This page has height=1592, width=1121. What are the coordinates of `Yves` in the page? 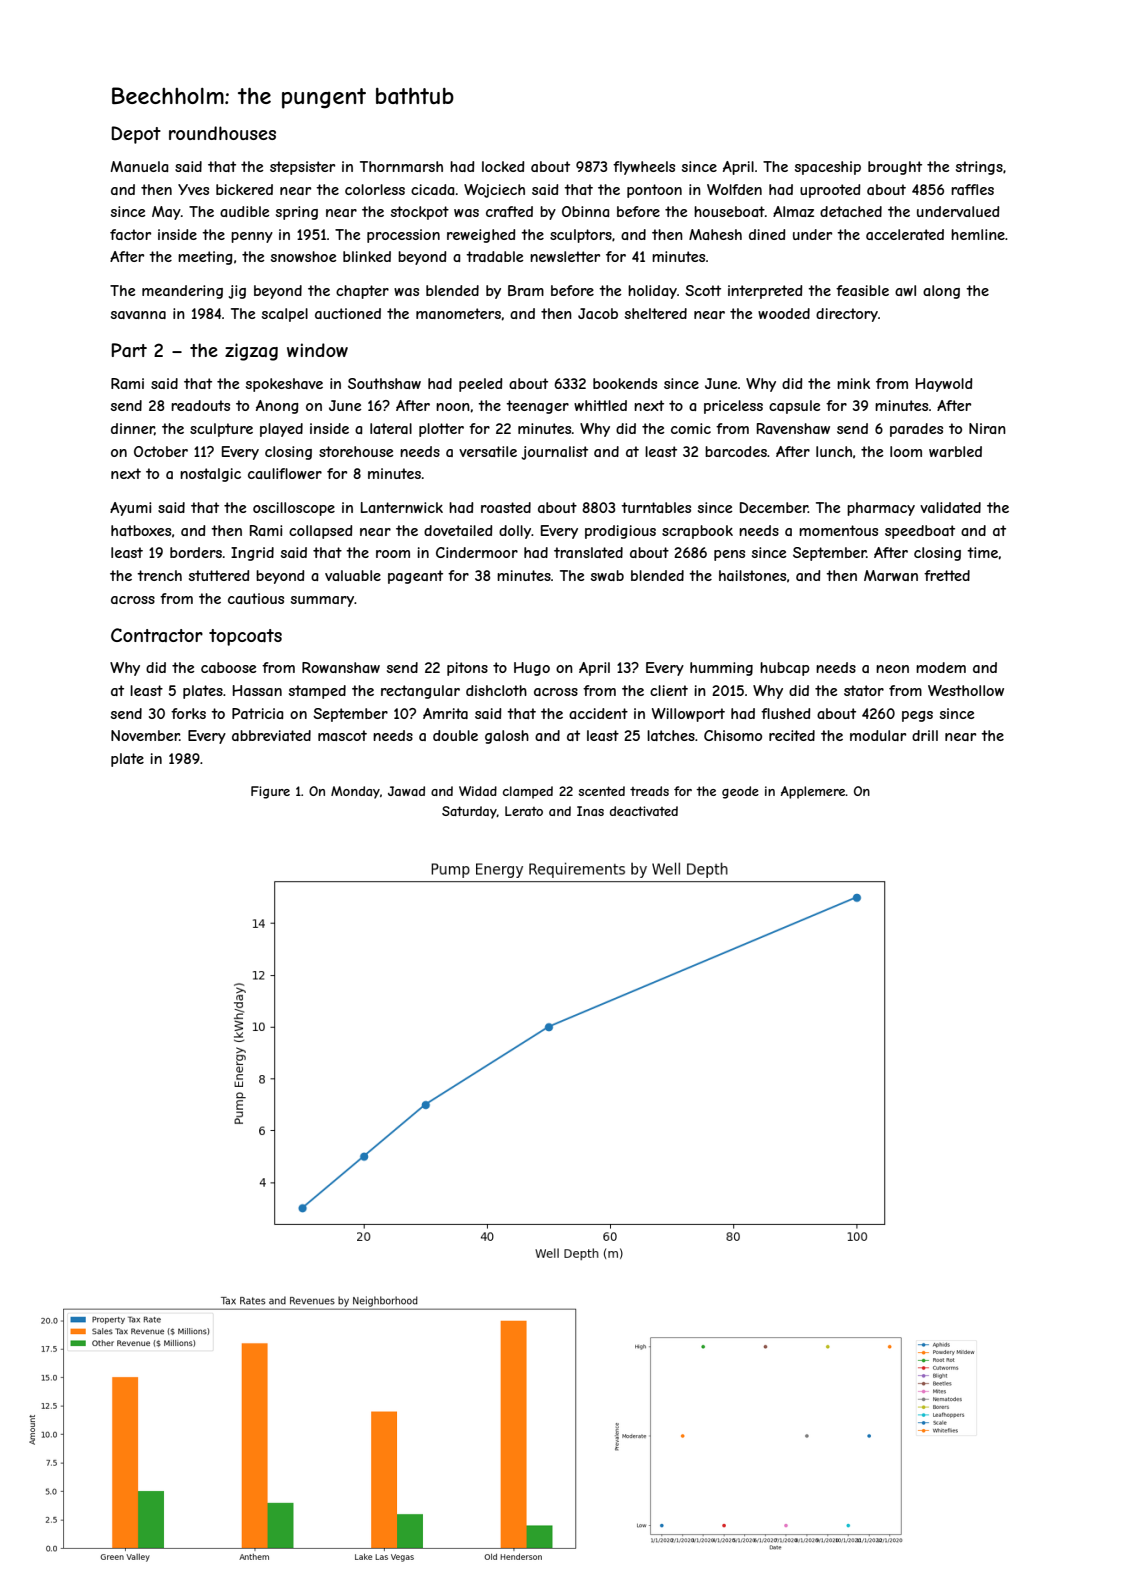 It's located at (193, 189).
